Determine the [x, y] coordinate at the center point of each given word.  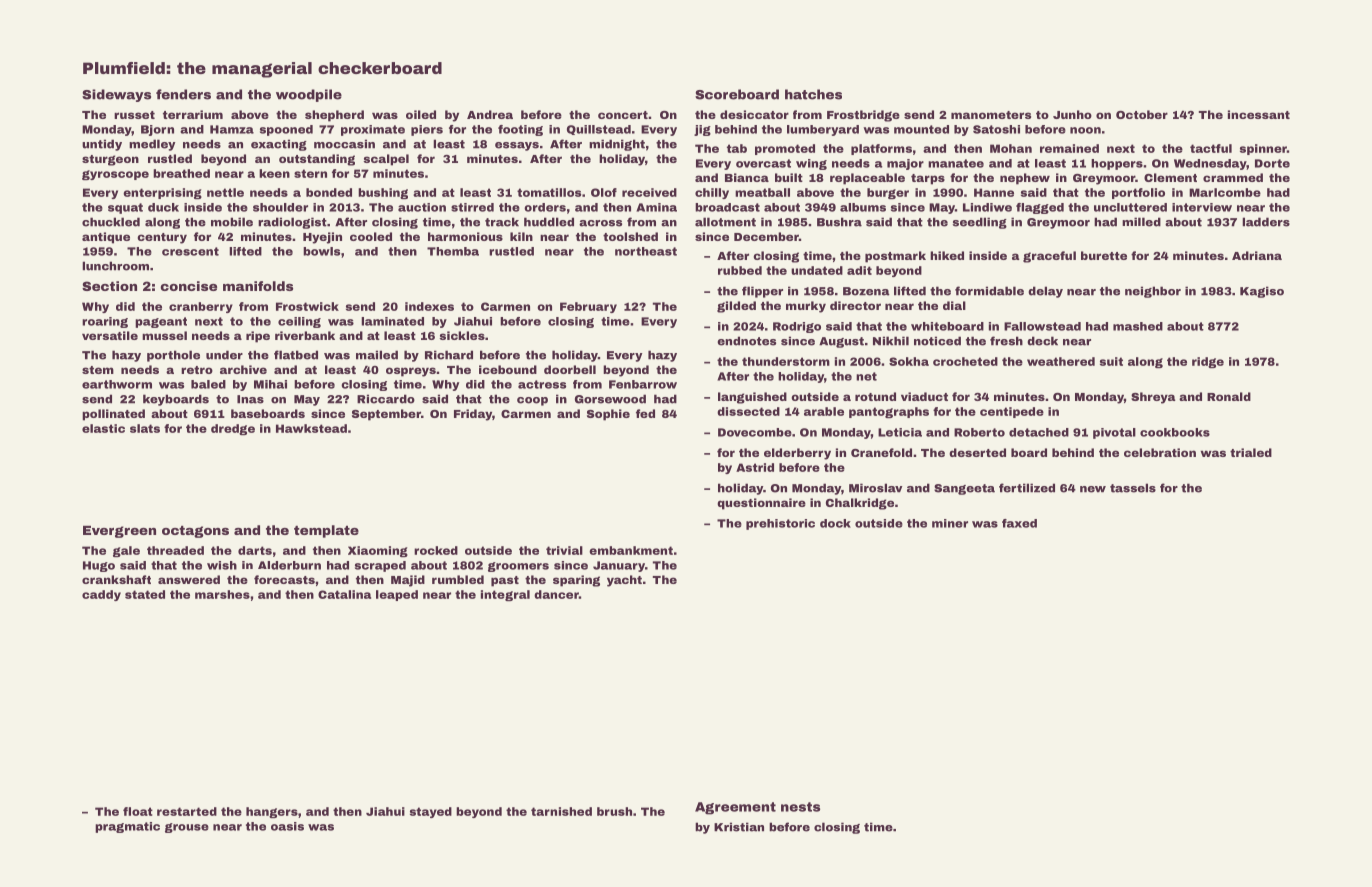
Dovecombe [755, 432]
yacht [624, 581]
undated [817, 270]
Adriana [1257, 255]
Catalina [344, 594]
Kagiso [1262, 292]
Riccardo [386, 399]
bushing [383, 193]
